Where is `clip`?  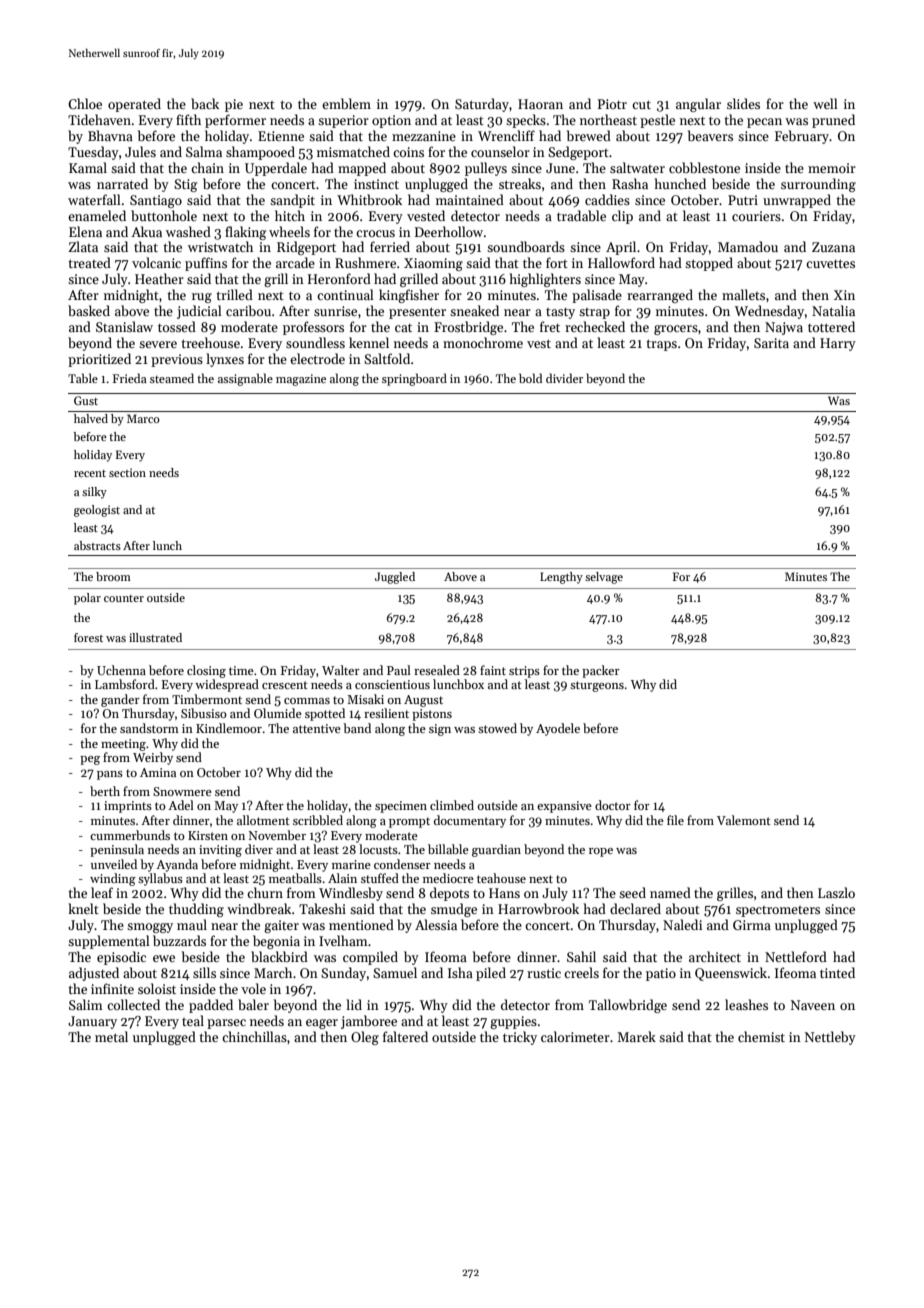 clip is located at coordinates (622, 217).
